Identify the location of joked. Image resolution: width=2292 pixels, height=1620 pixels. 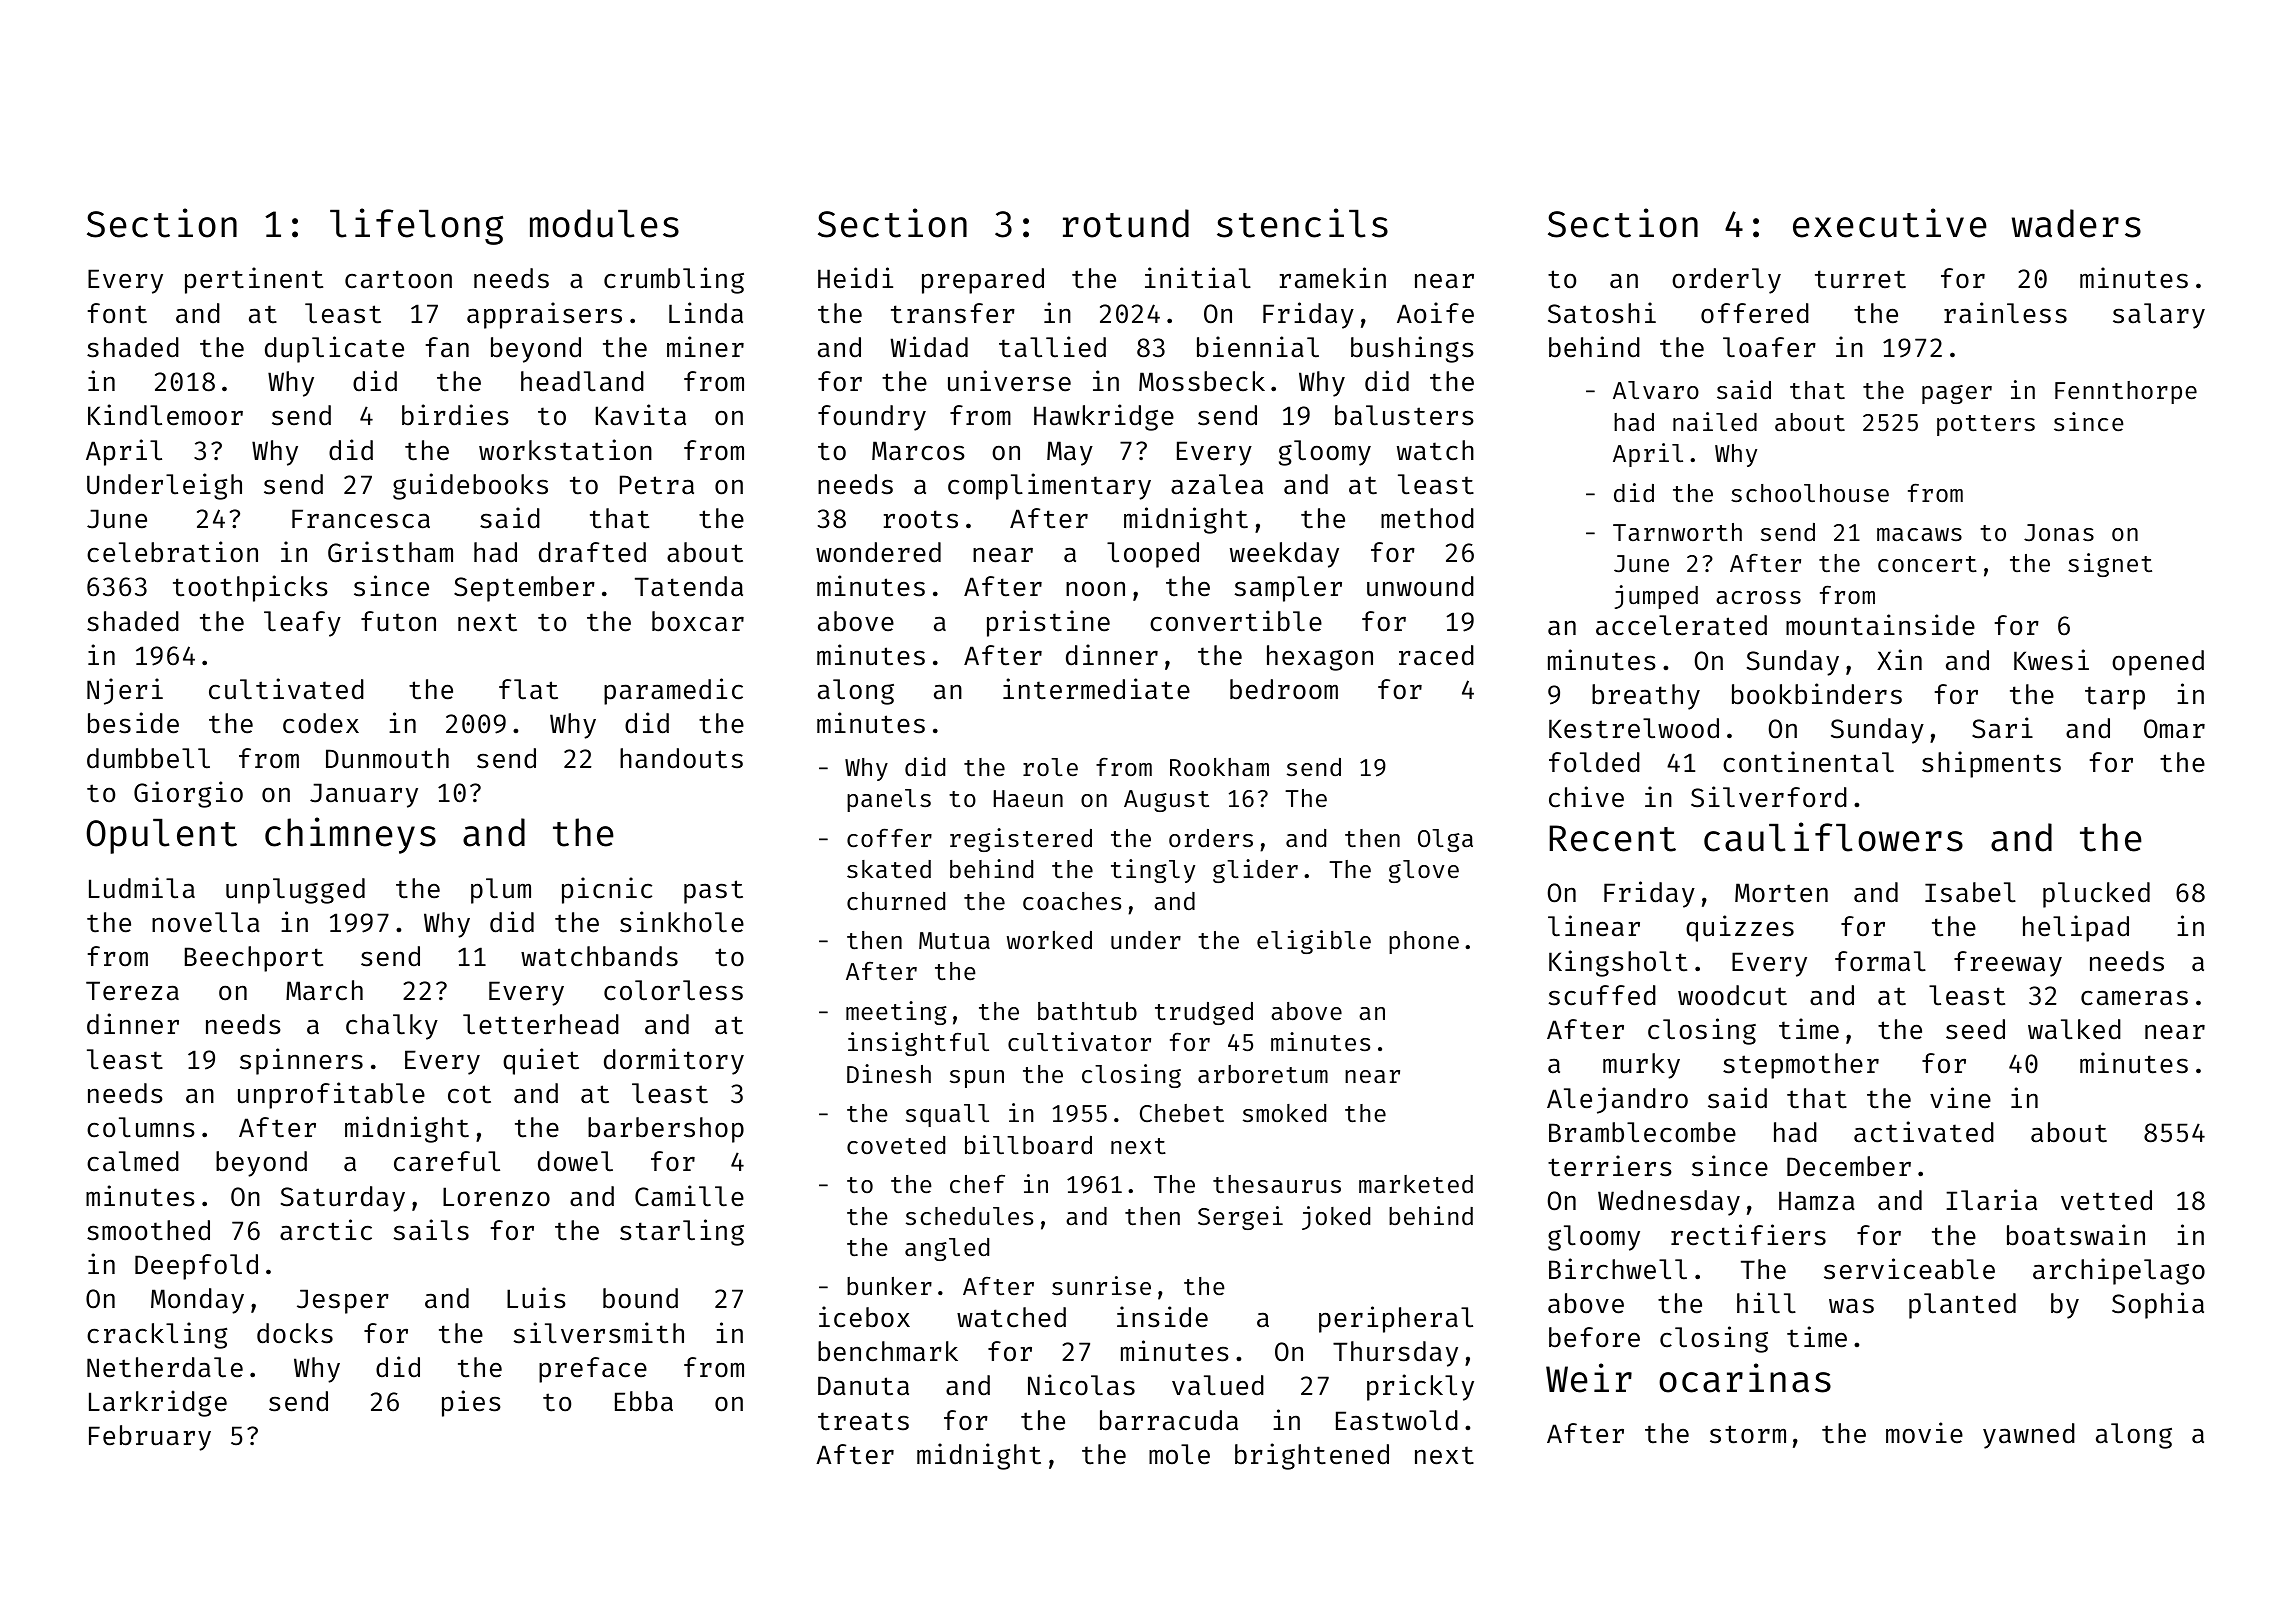
(1336, 1218).
